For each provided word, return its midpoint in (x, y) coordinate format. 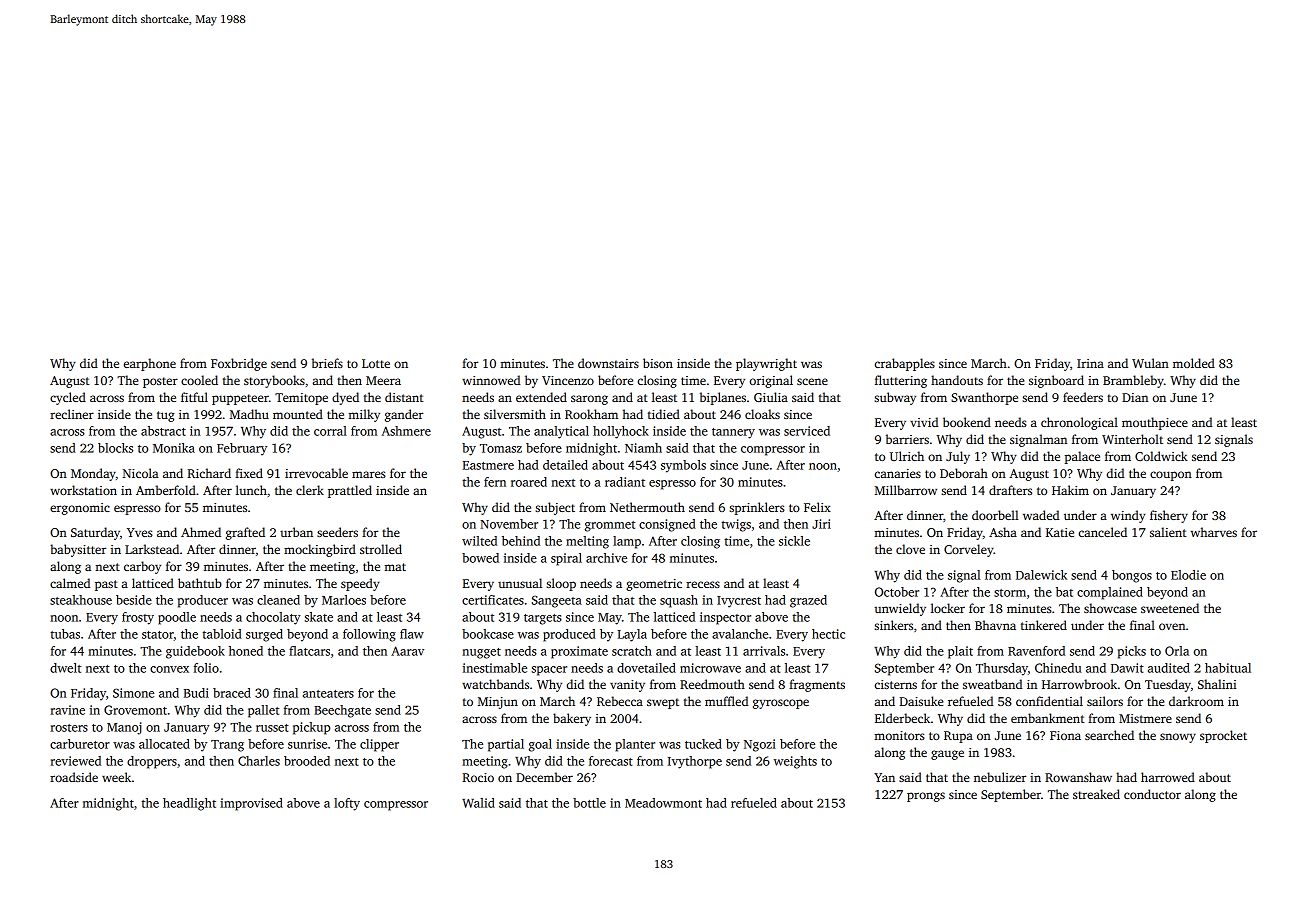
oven (1172, 626)
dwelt (65, 668)
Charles (259, 761)
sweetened (1170, 608)
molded (1194, 363)
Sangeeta (557, 601)
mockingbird (320, 550)
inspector (725, 618)
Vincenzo (568, 380)
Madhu (249, 414)
